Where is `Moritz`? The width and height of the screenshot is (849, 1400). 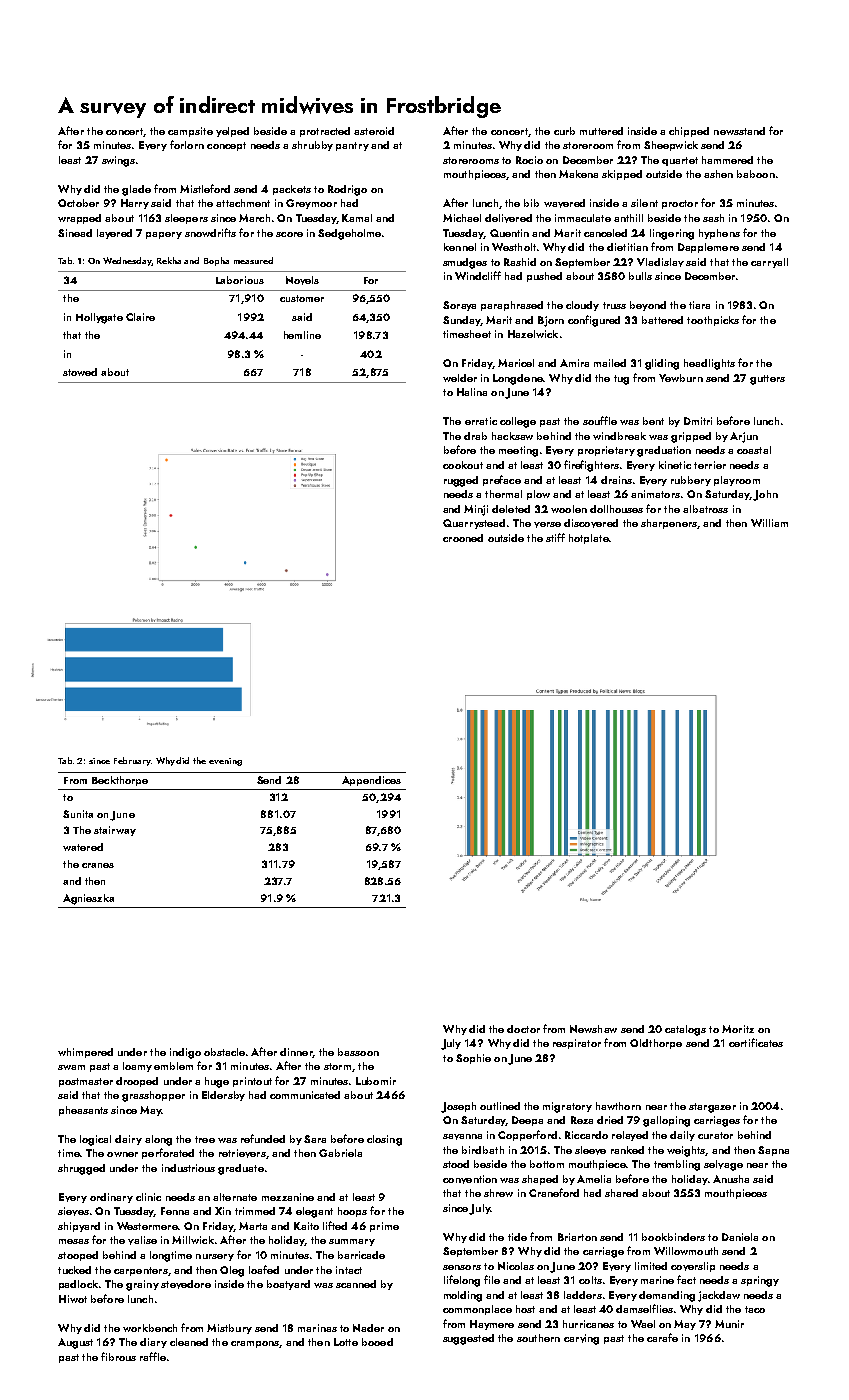 Moritz is located at coordinates (738, 1029).
